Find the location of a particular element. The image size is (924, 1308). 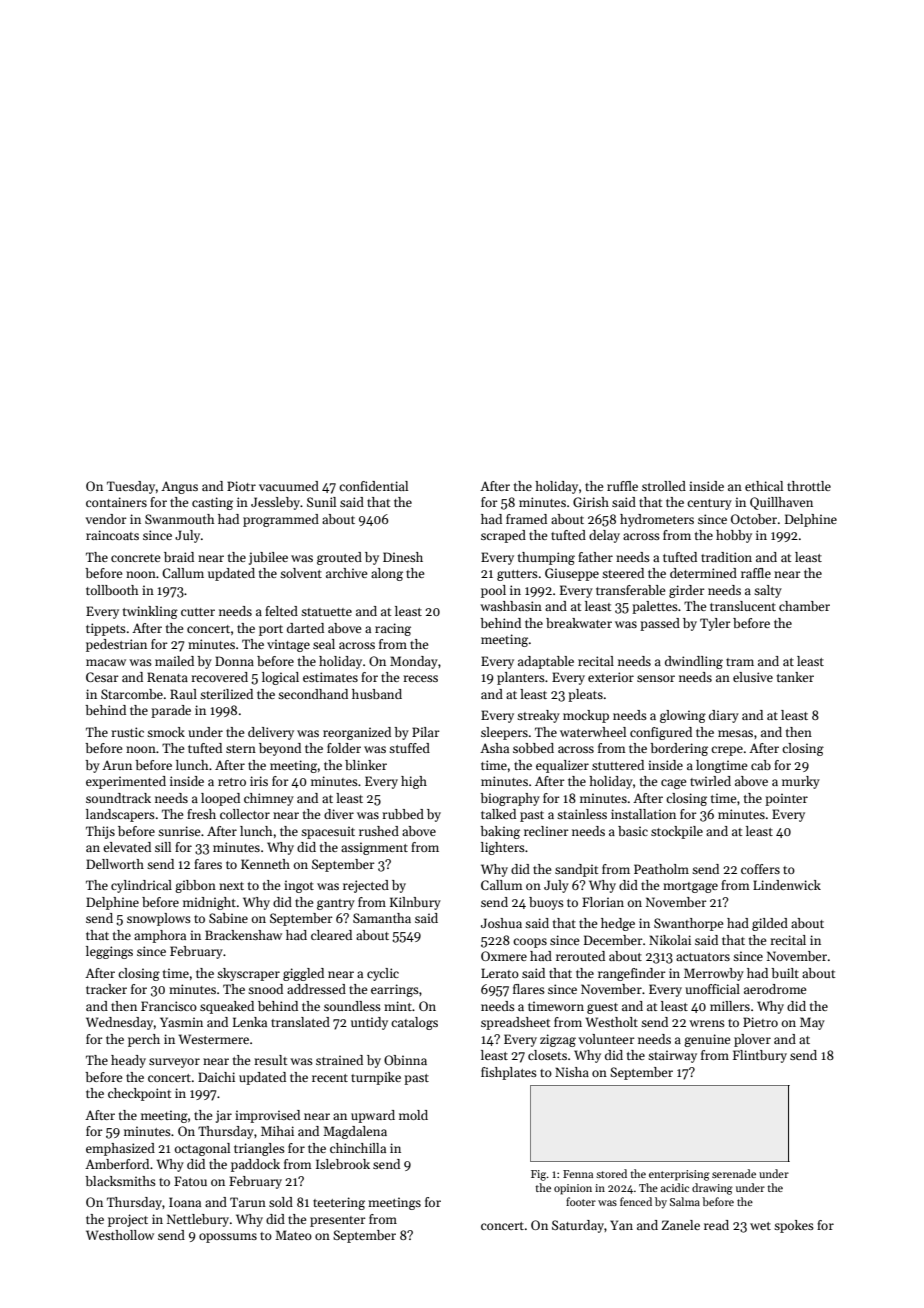

chamber is located at coordinates (804, 606).
